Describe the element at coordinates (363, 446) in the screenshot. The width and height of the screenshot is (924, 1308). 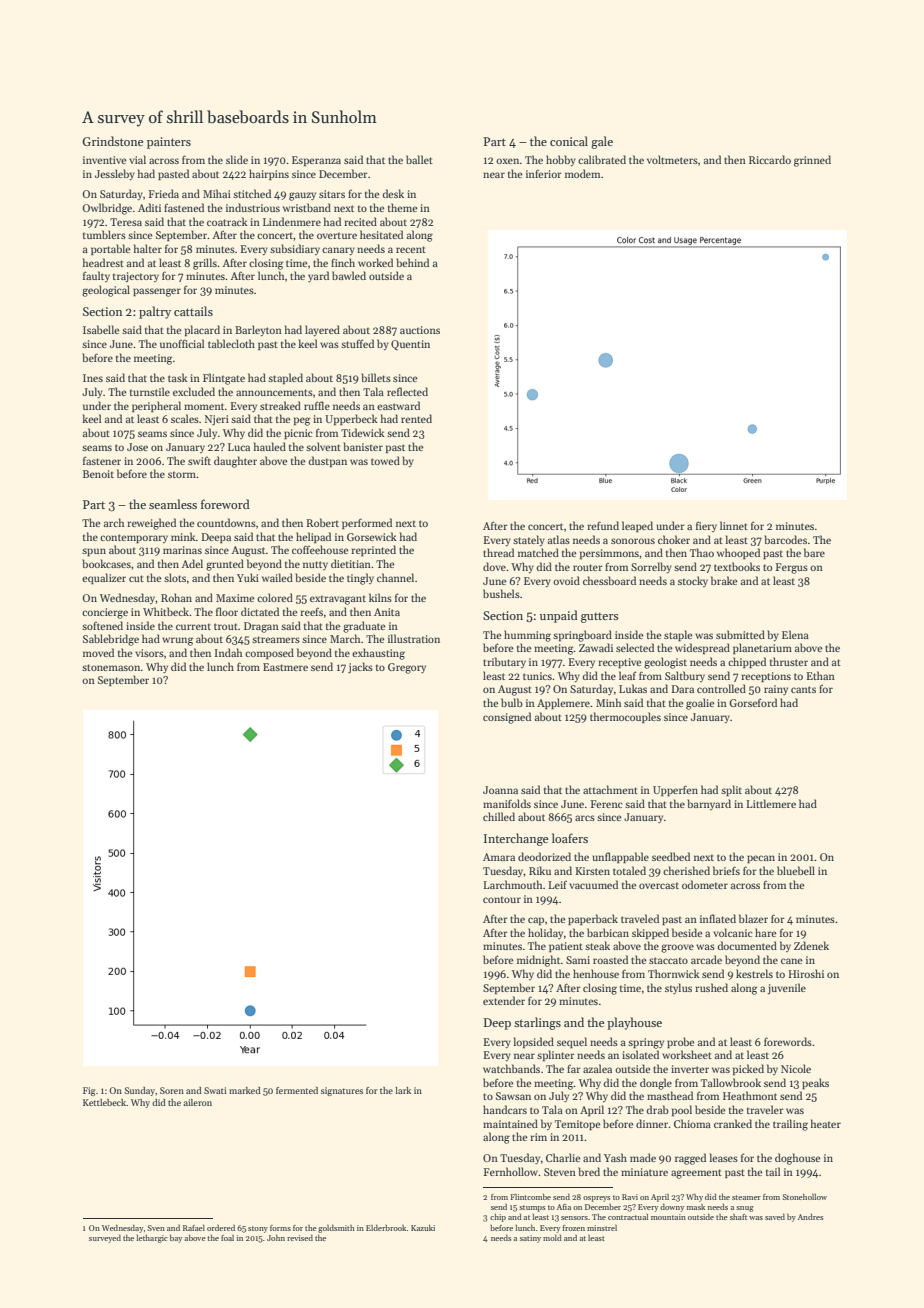
I see `banister` at that location.
